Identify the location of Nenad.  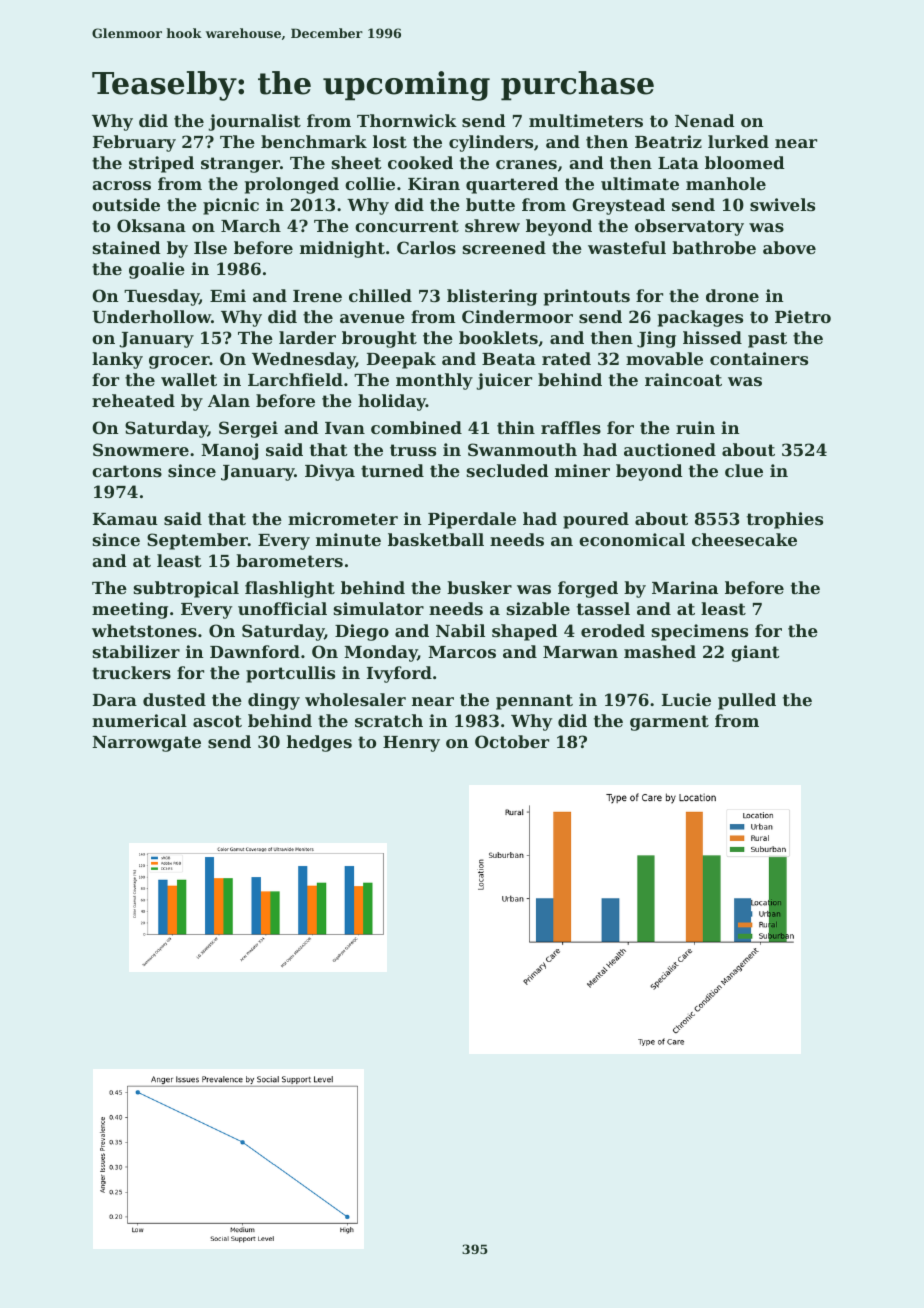
(705, 120).
